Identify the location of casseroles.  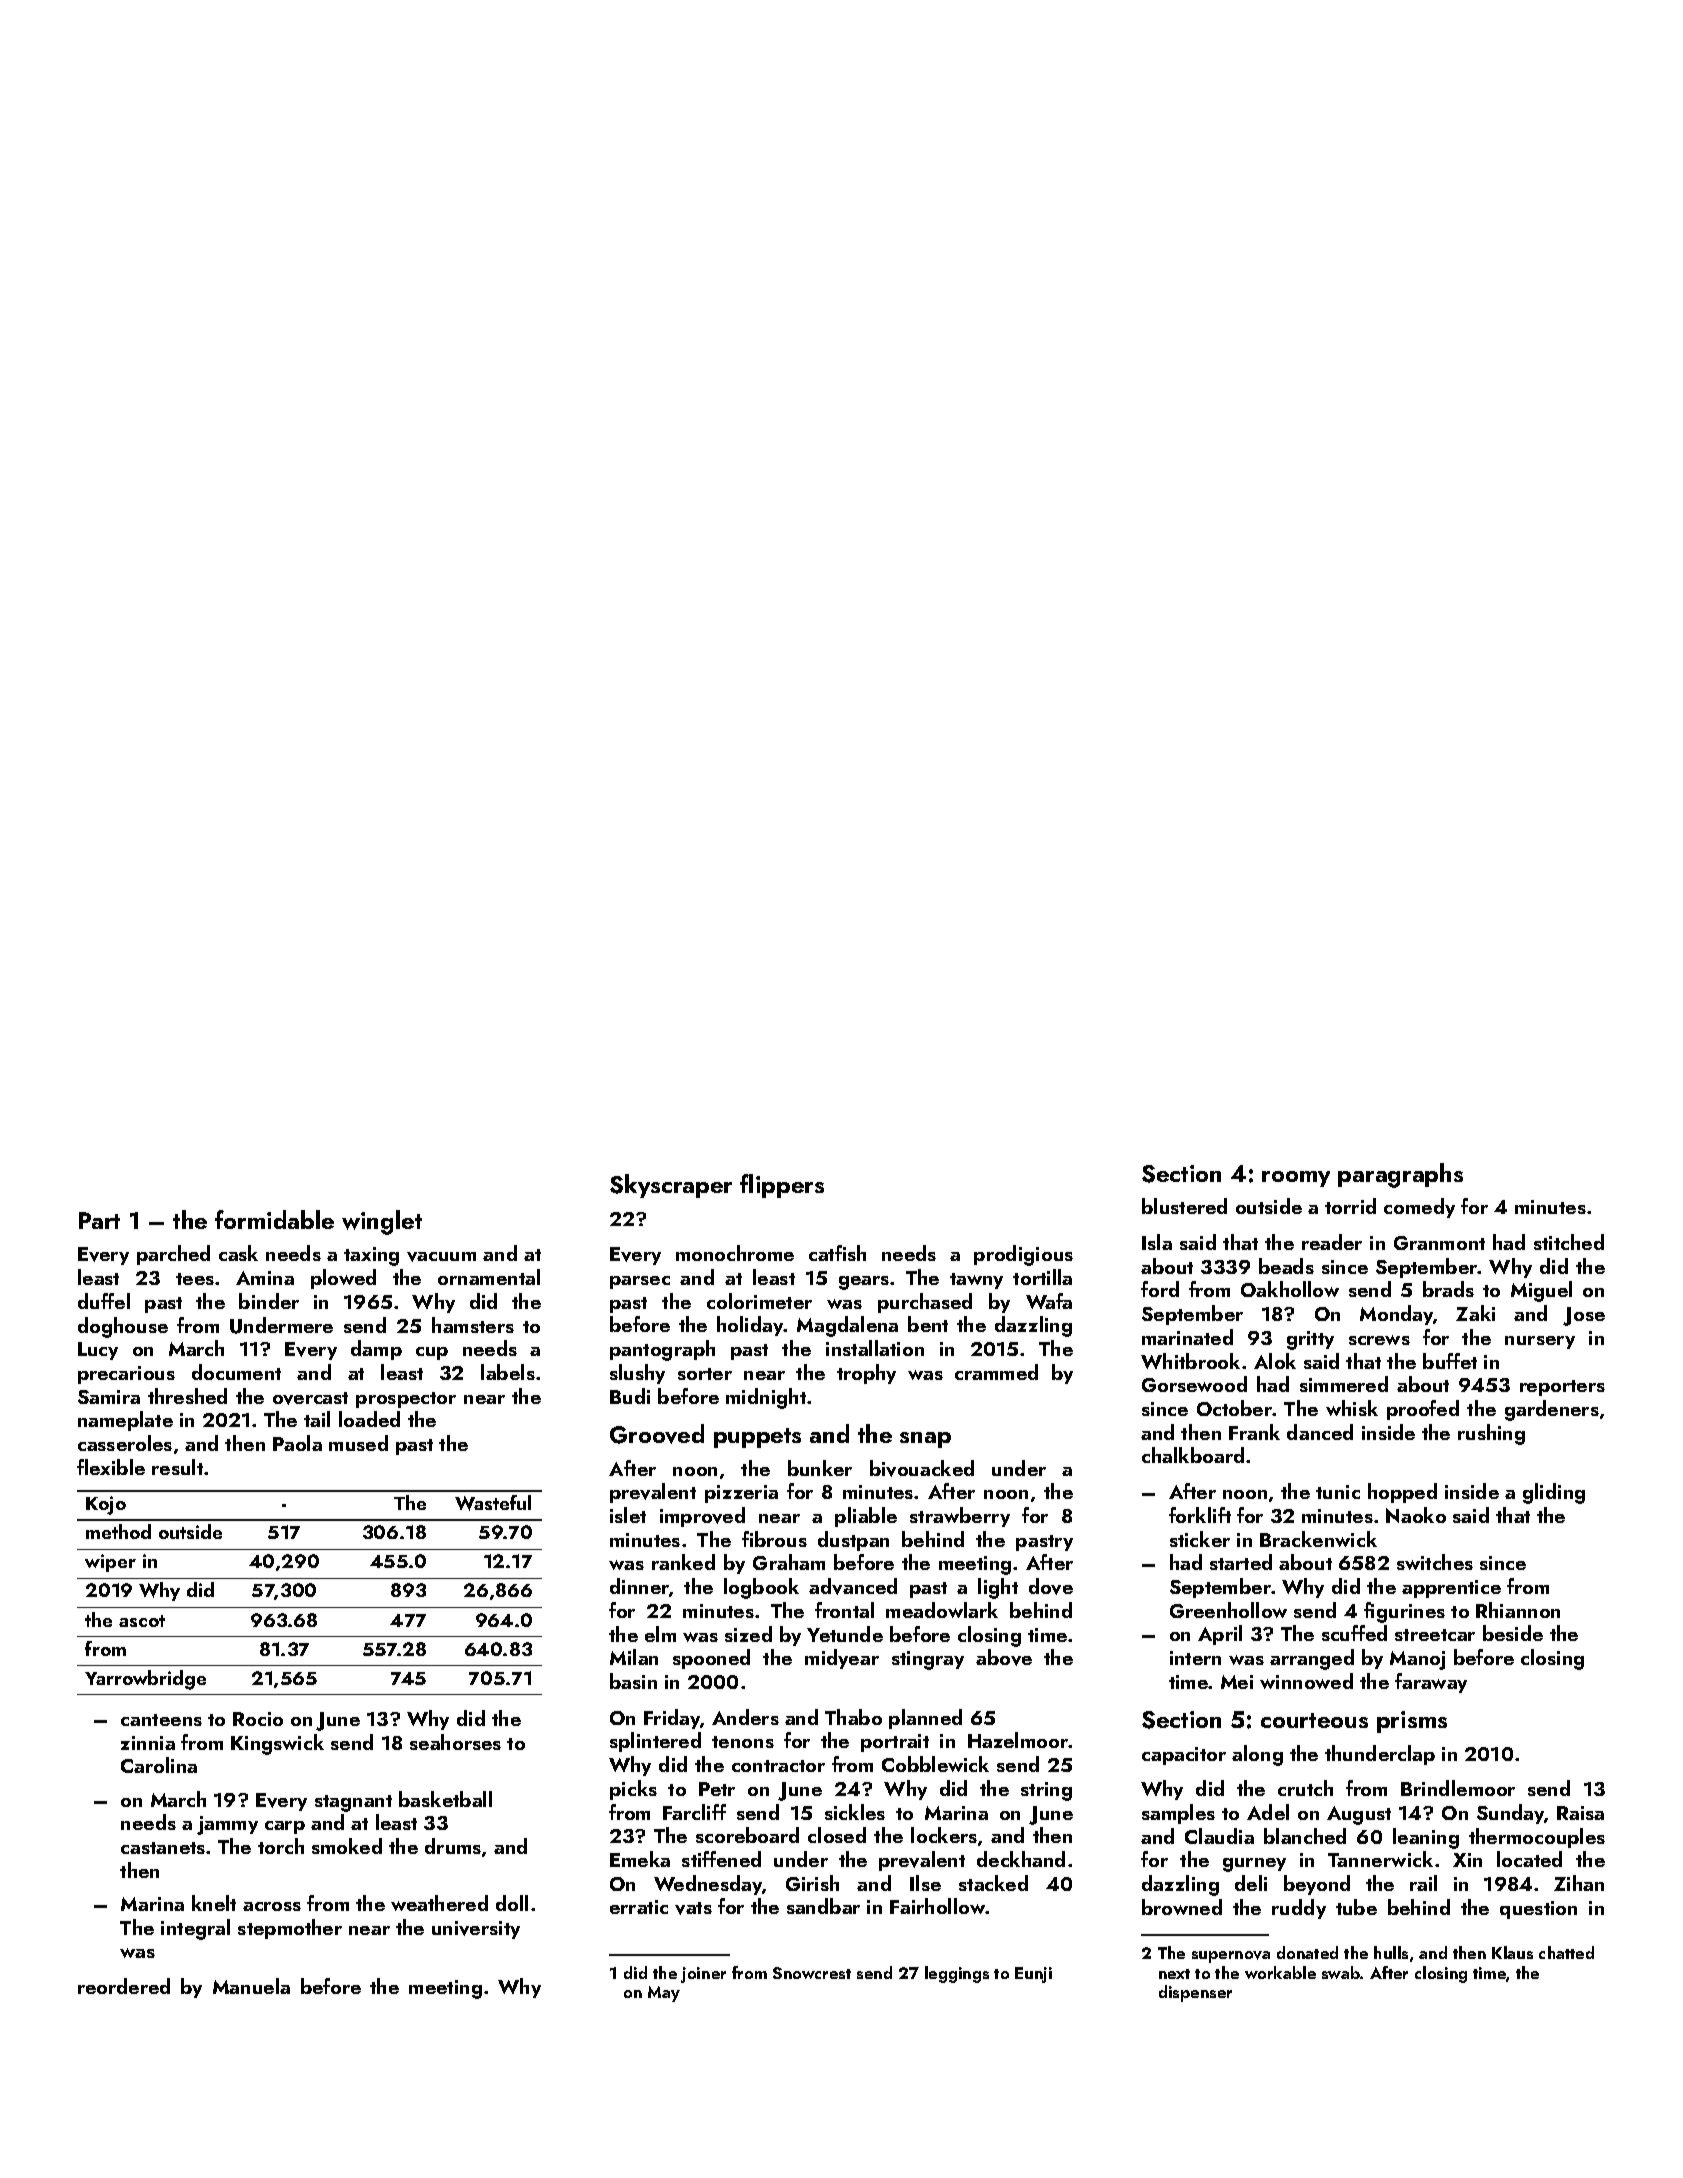
(125, 1443).
